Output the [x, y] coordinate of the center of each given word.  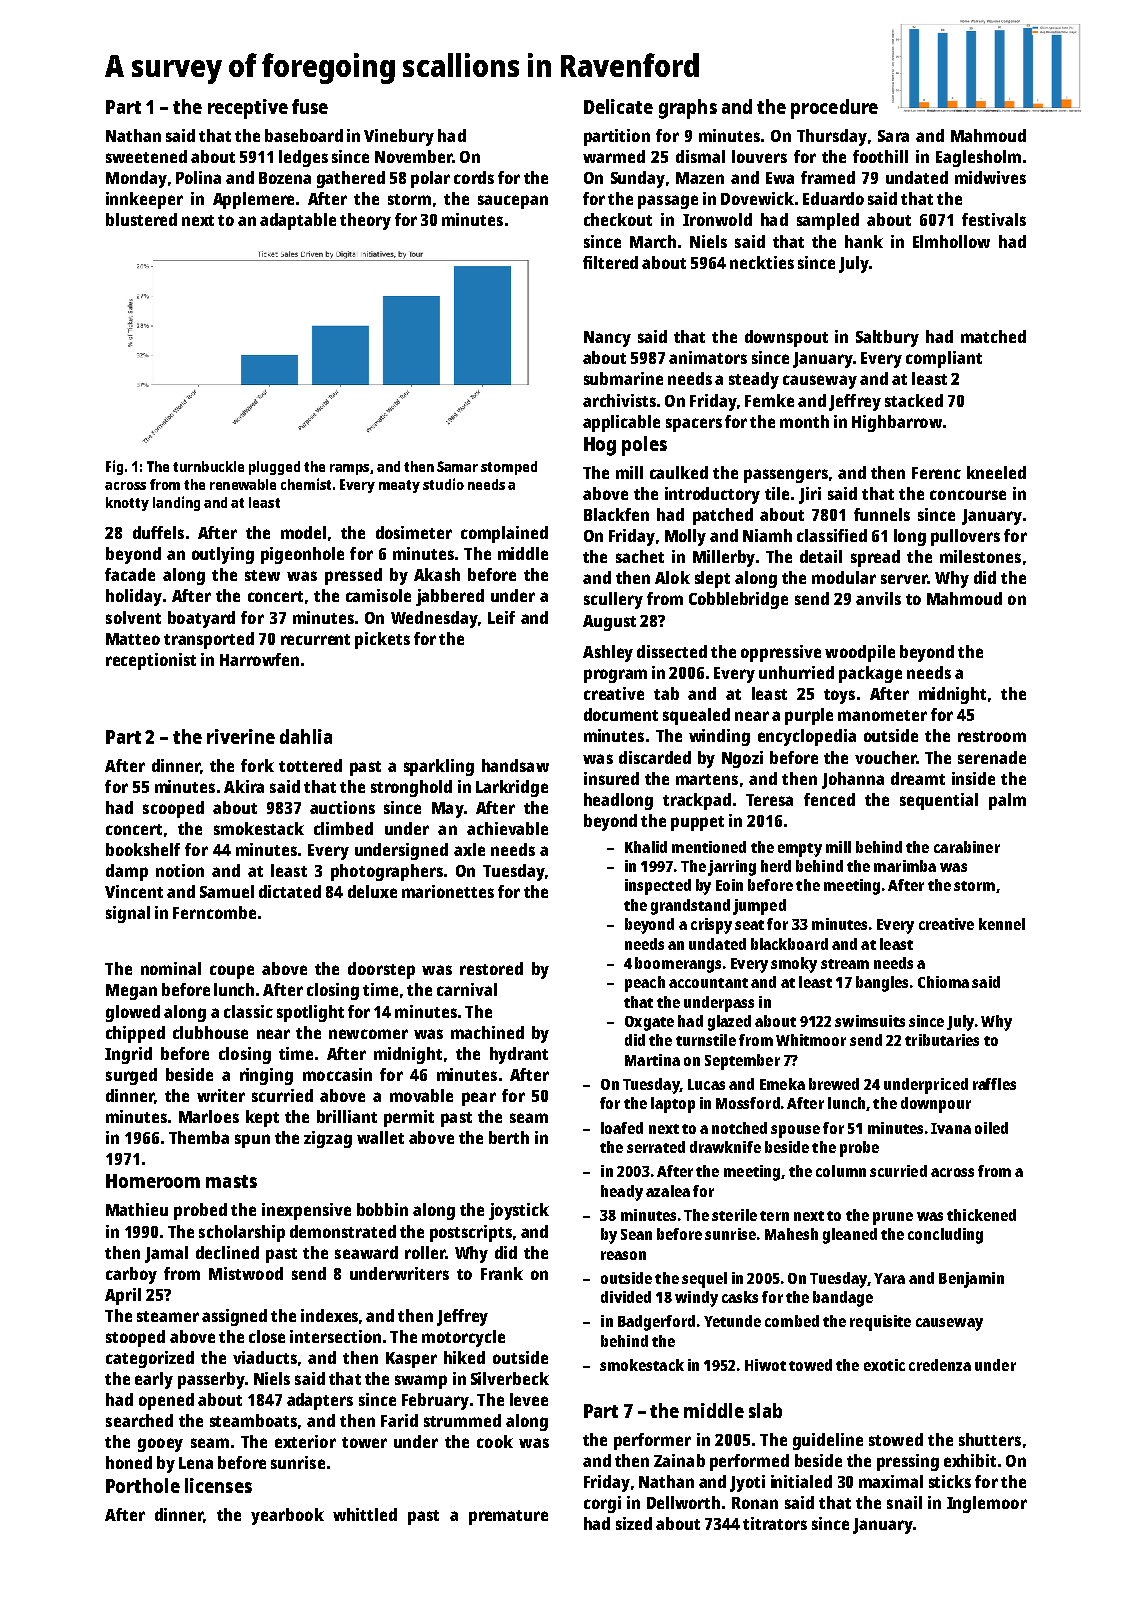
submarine [623, 378]
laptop [673, 1105]
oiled [991, 1128]
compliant [944, 359]
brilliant [347, 1116]
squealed [696, 716]
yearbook [287, 1516]
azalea [668, 1191]
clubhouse [210, 1032]
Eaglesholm [978, 158]
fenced [829, 799]
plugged [274, 468]
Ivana [951, 1128]
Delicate [618, 106]
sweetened [146, 156]
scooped [173, 809]
